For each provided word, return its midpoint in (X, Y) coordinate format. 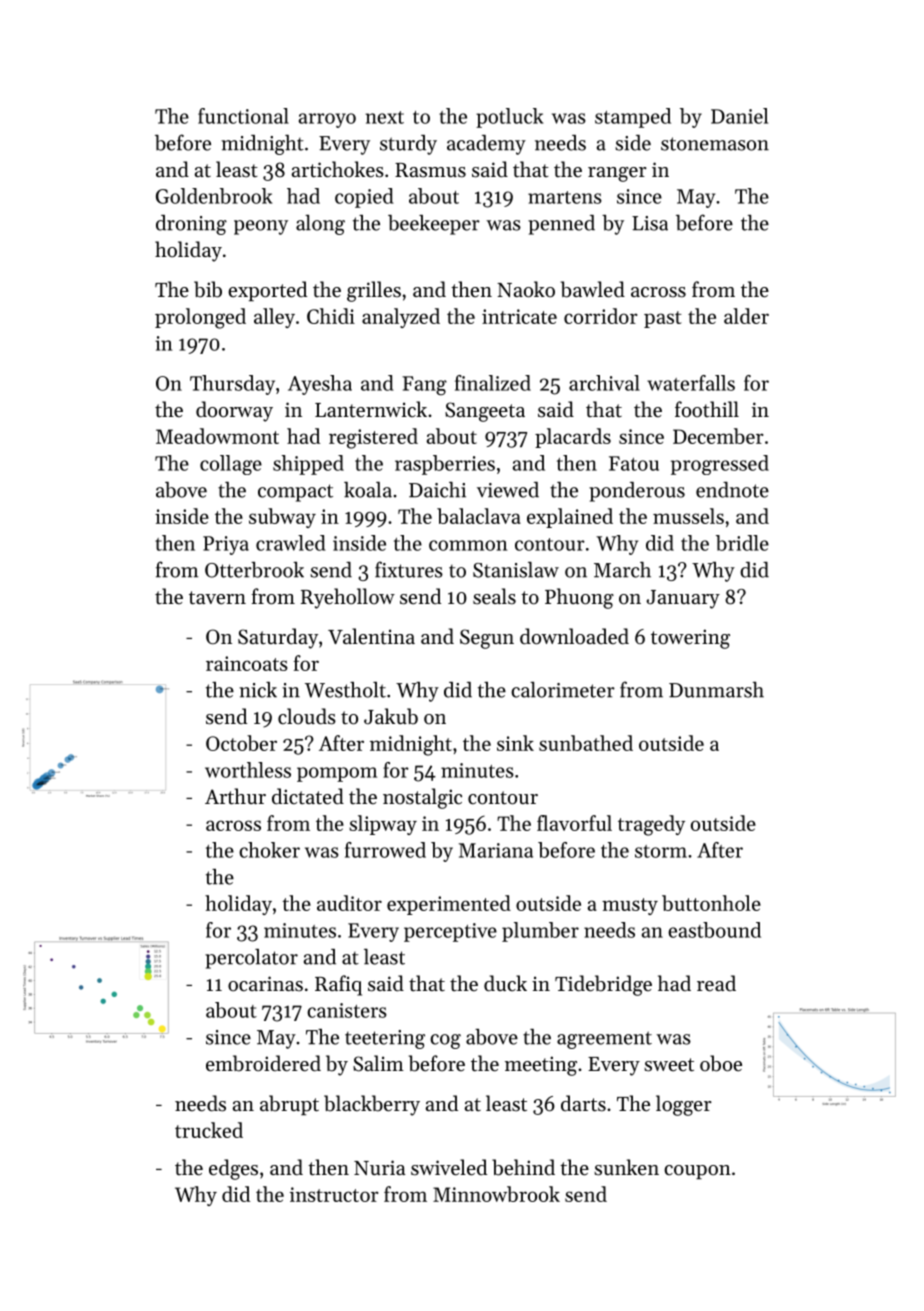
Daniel (739, 116)
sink (515, 743)
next (384, 117)
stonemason (715, 144)
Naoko (526, 289)
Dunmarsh (716, 690)
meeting (541, 1066)
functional (243, 116)
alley (274, 318)
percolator (251, 959)
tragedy (651, 825)
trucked (209, 1130)
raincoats (247, 663)
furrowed (385, 850)
